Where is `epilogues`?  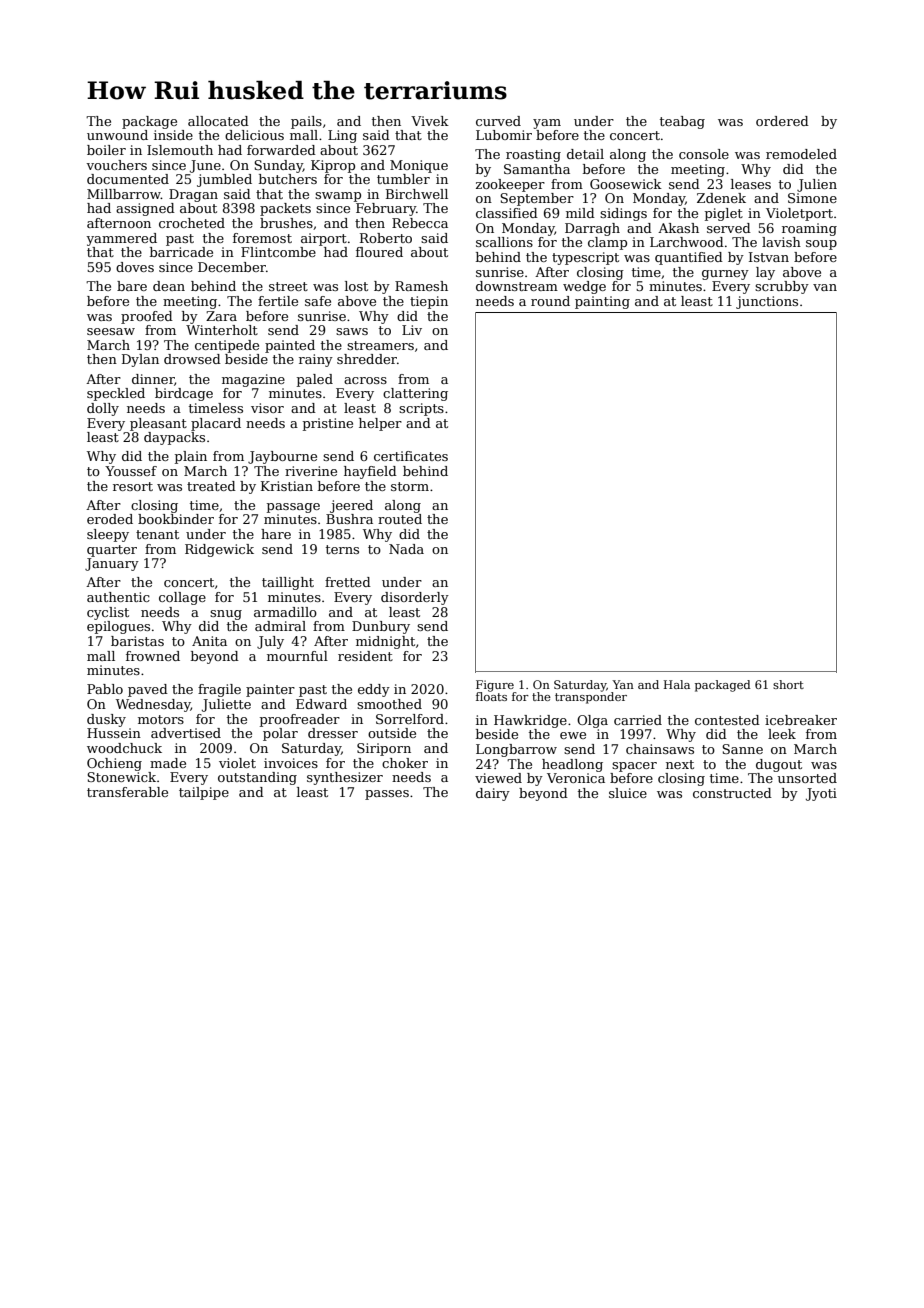
epilogues is located at coordinates (118, 627).
